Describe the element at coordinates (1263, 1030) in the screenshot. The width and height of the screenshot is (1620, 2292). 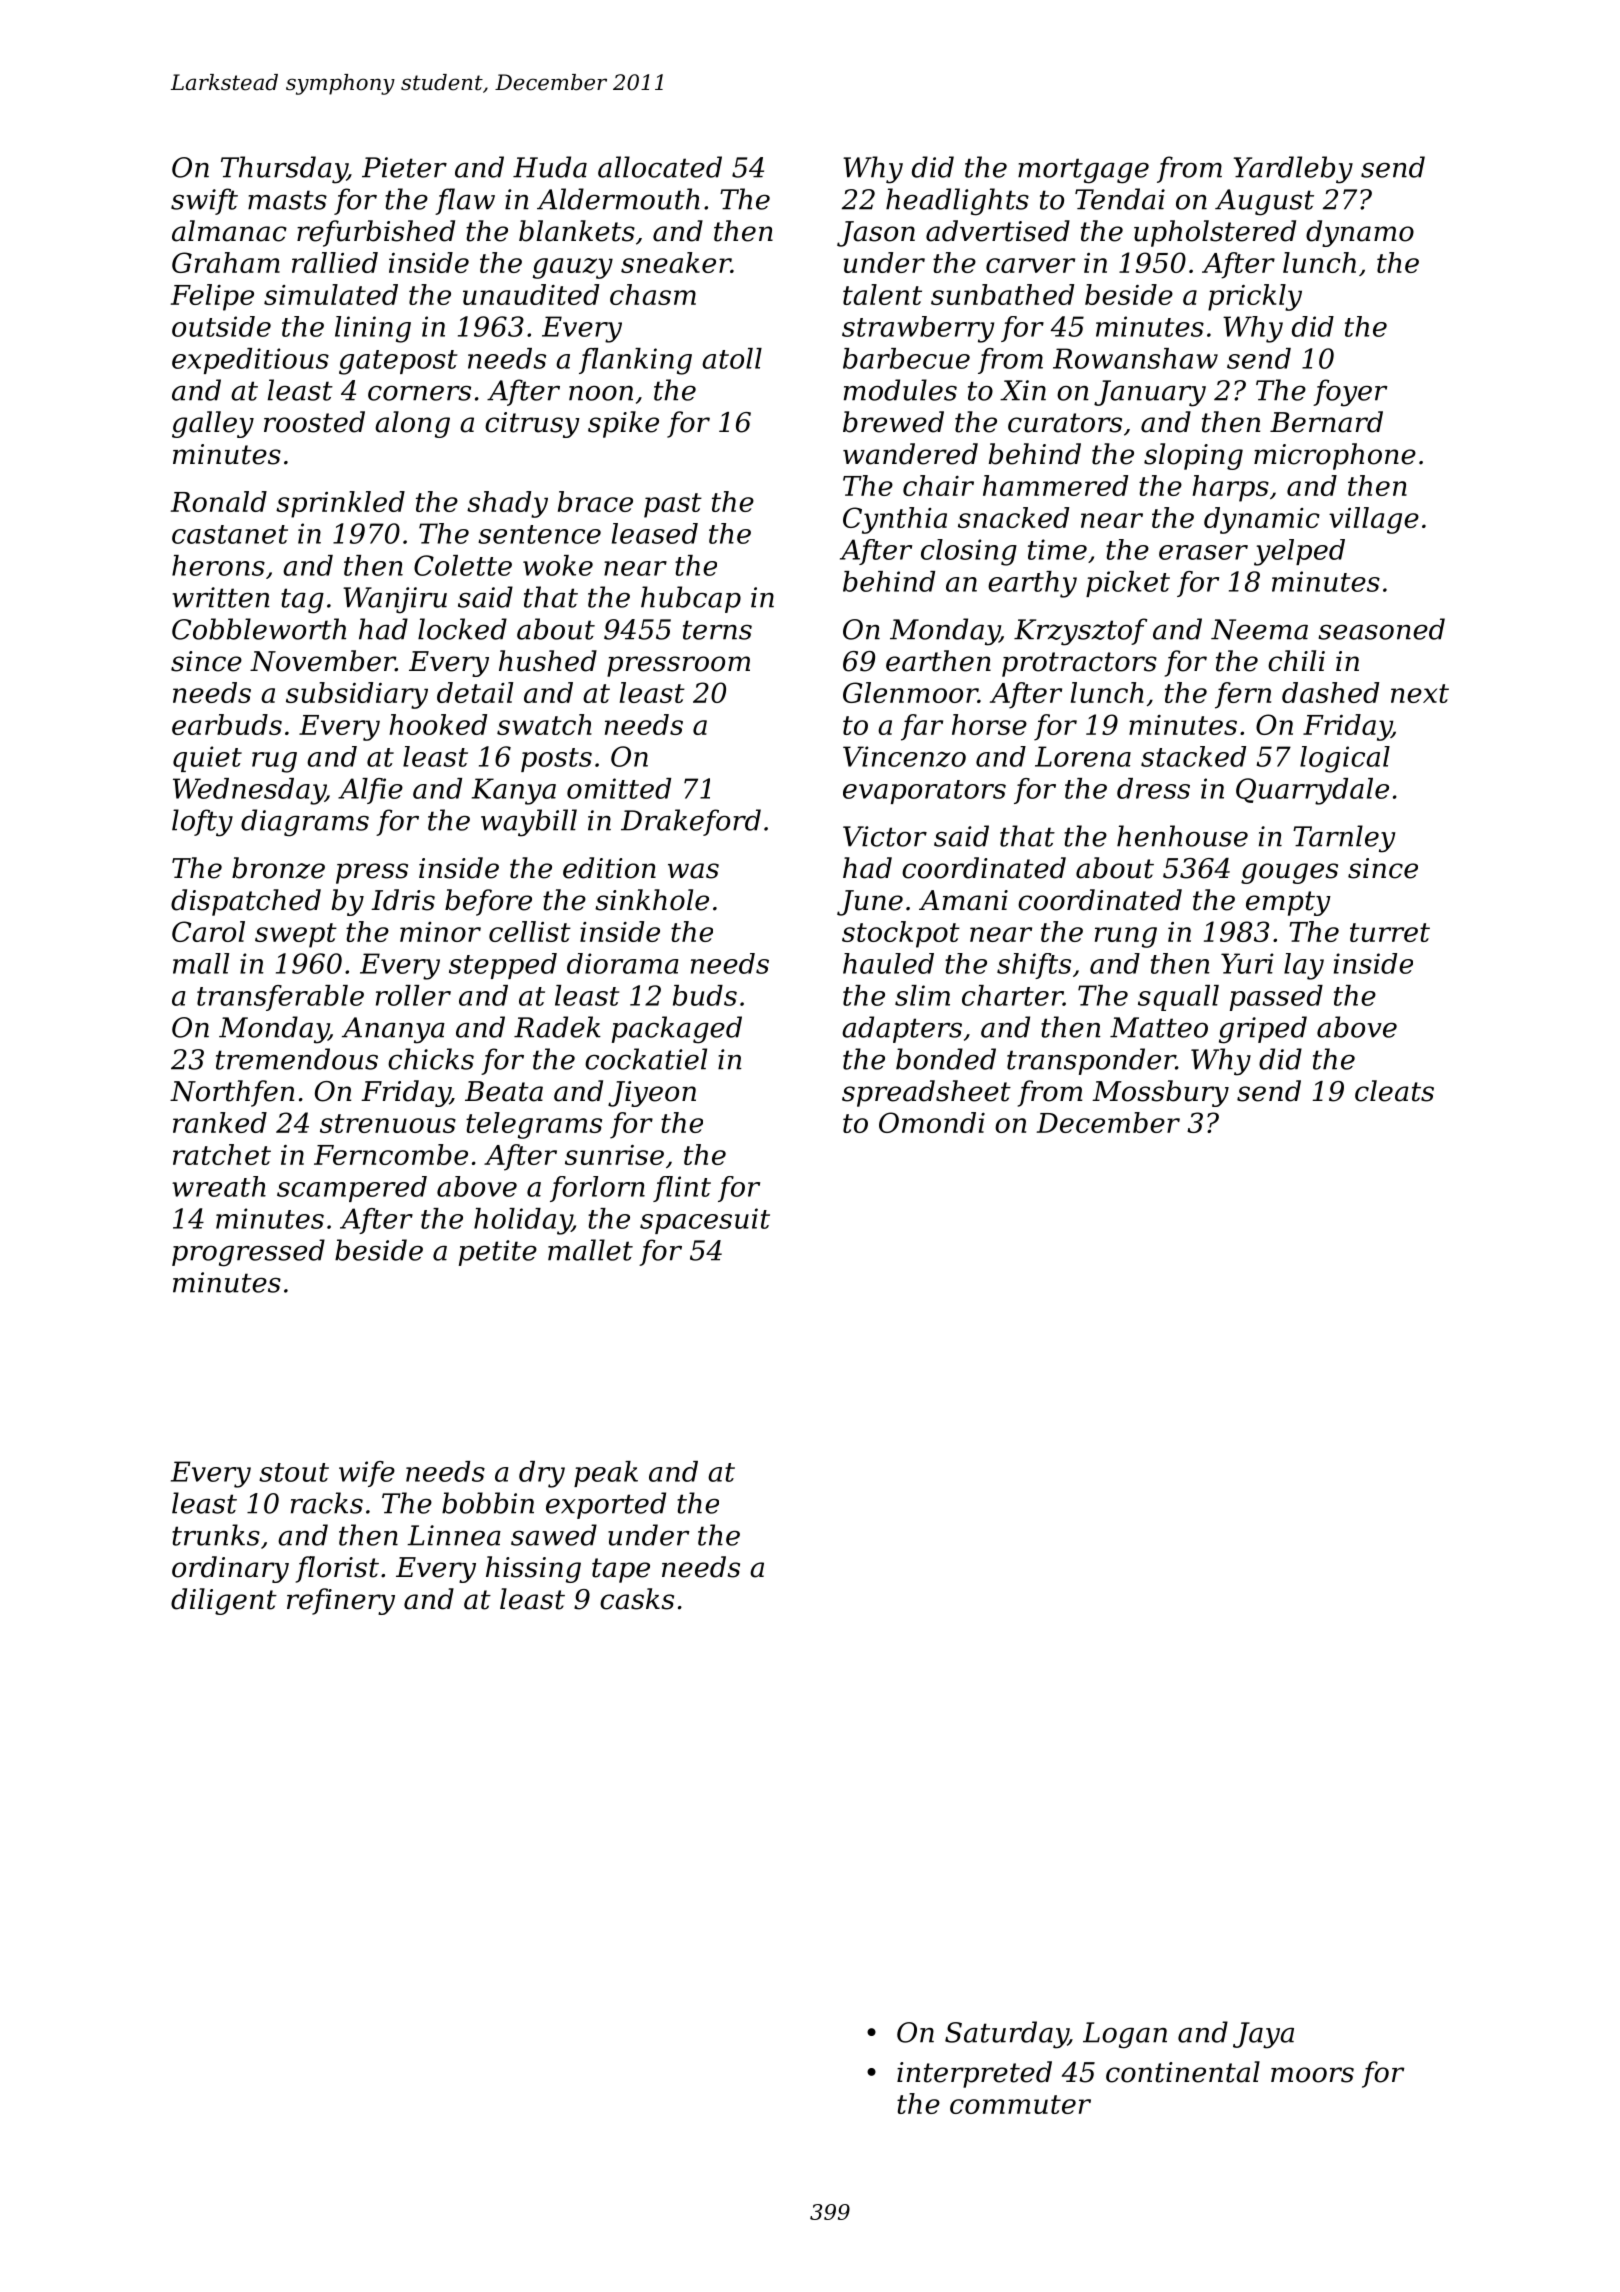
I see `griped` at that location.
